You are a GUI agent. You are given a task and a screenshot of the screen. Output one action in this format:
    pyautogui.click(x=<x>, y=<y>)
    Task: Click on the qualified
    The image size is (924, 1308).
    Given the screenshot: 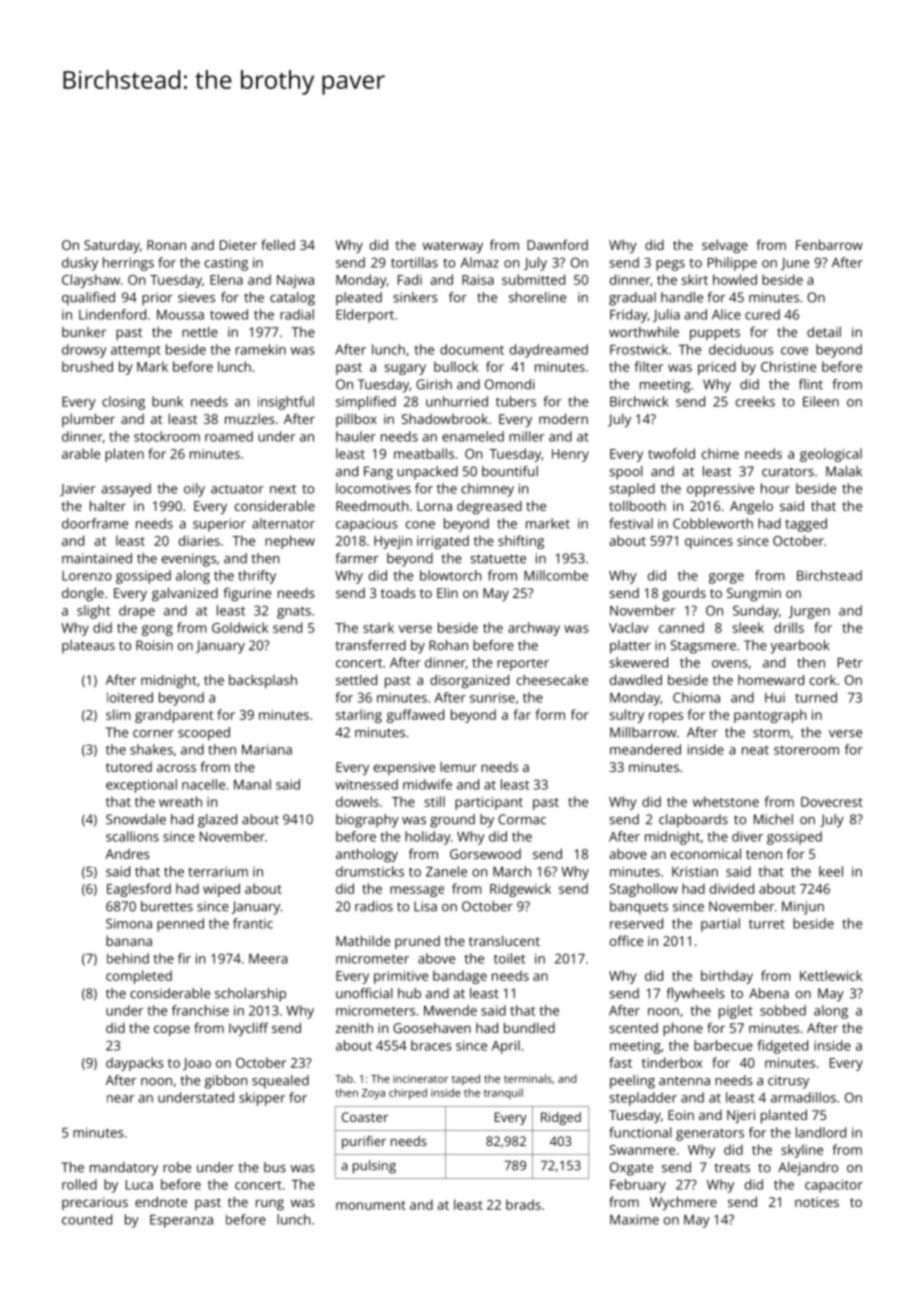 What is the action you would take?
    pyautogui.click(x=88, y=299)
